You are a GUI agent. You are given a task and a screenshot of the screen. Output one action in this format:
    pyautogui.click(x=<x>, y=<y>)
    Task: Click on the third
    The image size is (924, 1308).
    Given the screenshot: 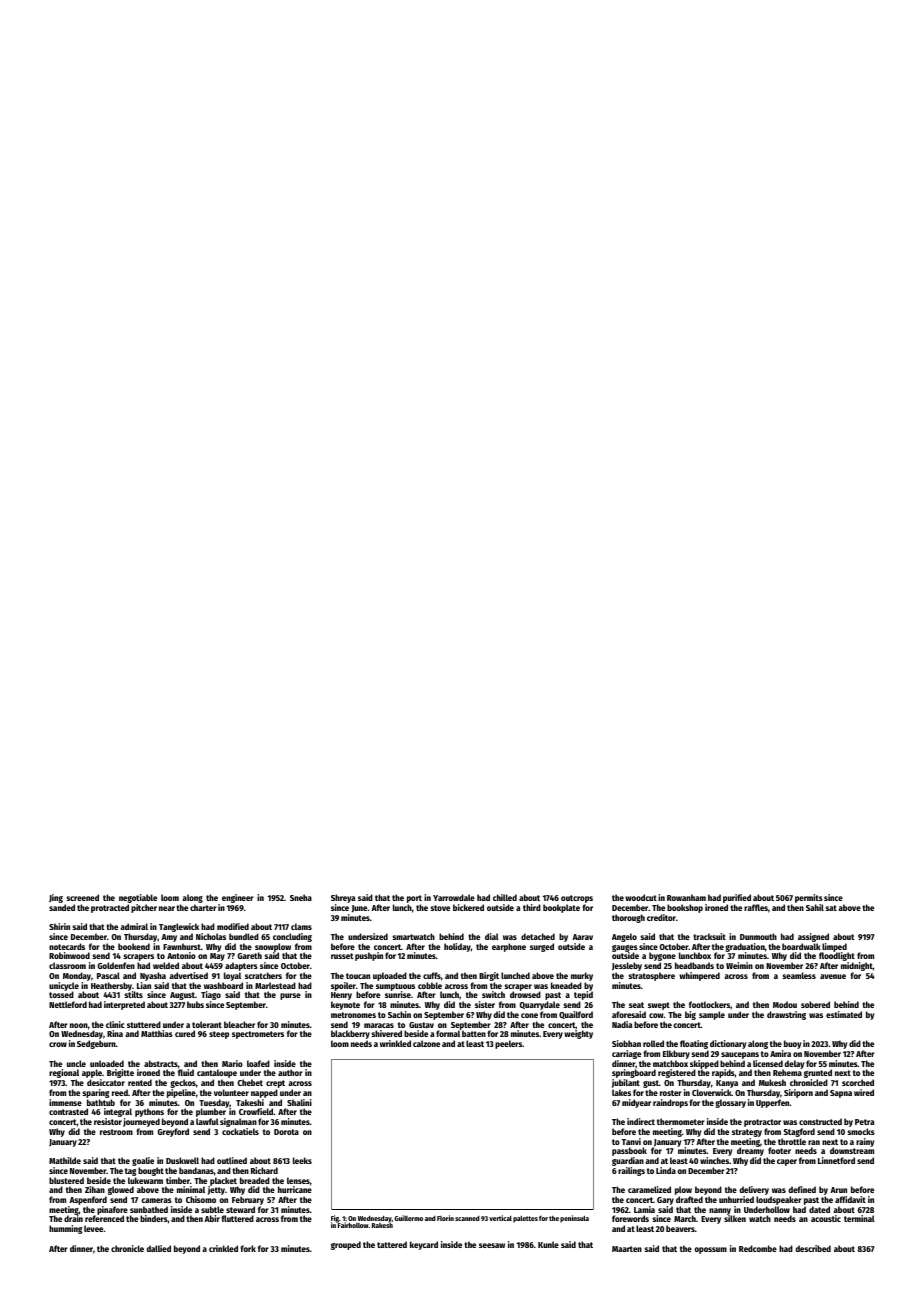 What is the action you would take?
    pyautogui.click(x=532, y=907)
